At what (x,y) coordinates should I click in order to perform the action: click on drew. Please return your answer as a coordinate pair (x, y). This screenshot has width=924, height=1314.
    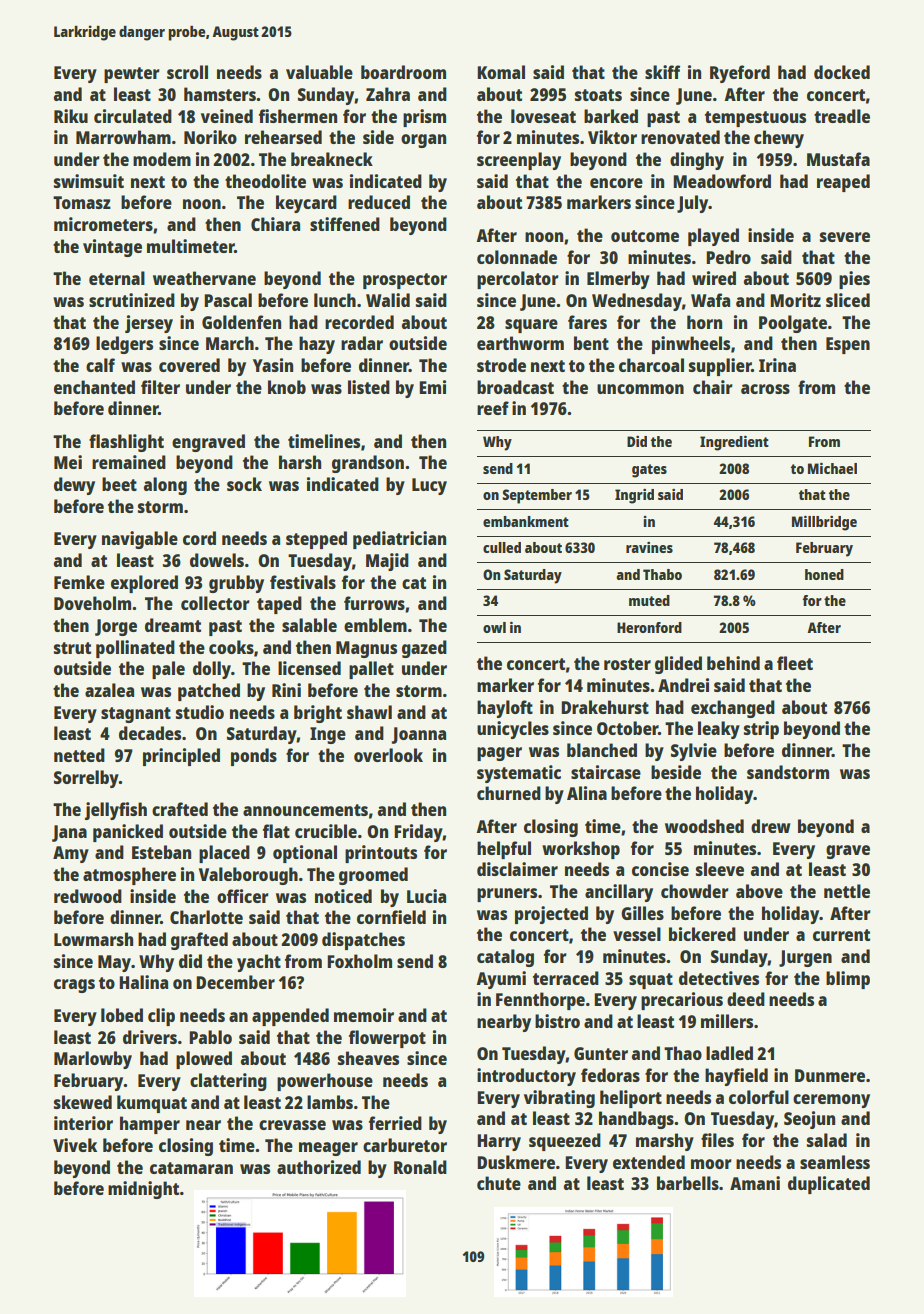
    Looking at the image, I should click on (770, 826).
